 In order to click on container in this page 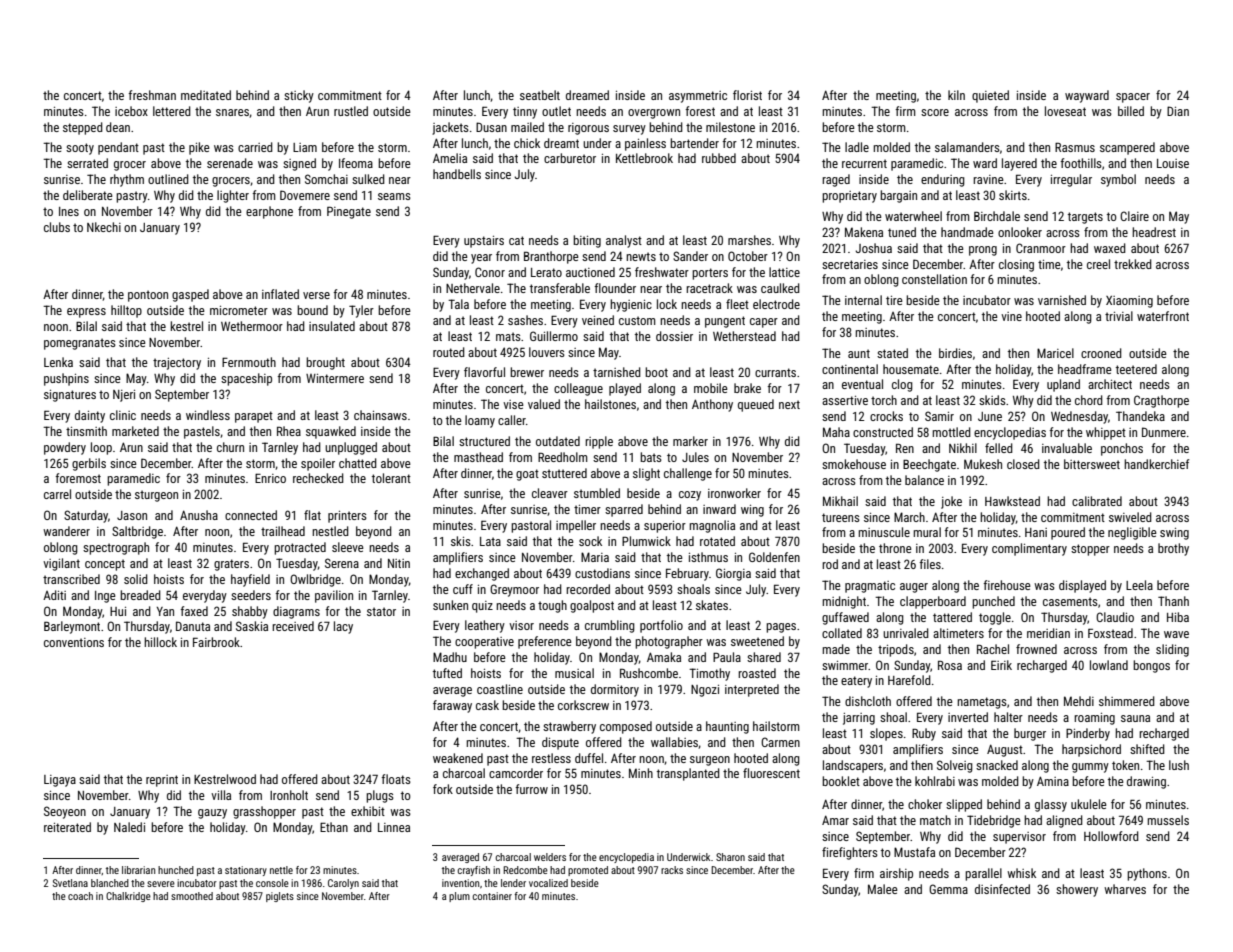, I will do `click(492, 896)`.
